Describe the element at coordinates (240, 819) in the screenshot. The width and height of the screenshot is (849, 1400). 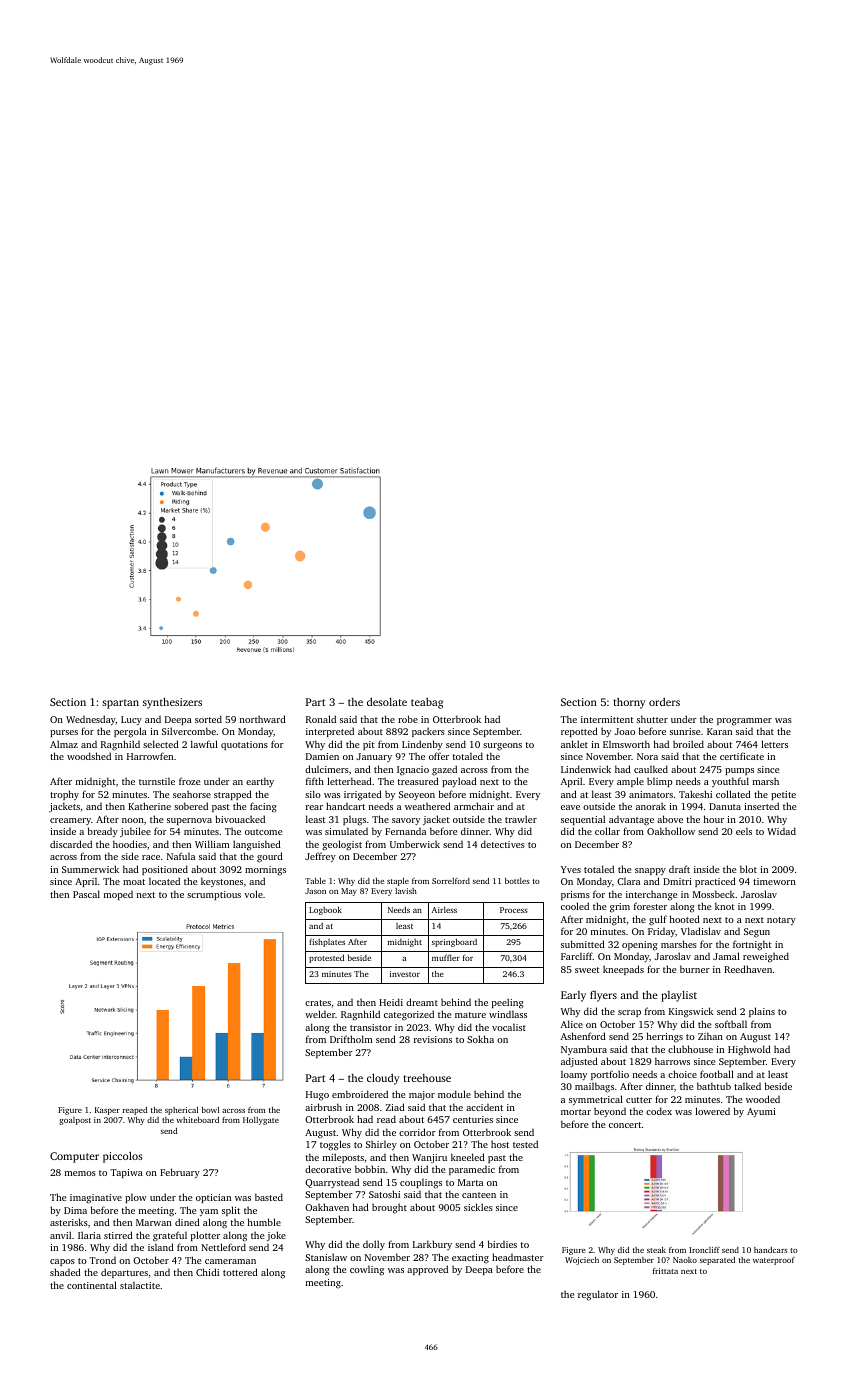
I see `bivouacked` at that location.
